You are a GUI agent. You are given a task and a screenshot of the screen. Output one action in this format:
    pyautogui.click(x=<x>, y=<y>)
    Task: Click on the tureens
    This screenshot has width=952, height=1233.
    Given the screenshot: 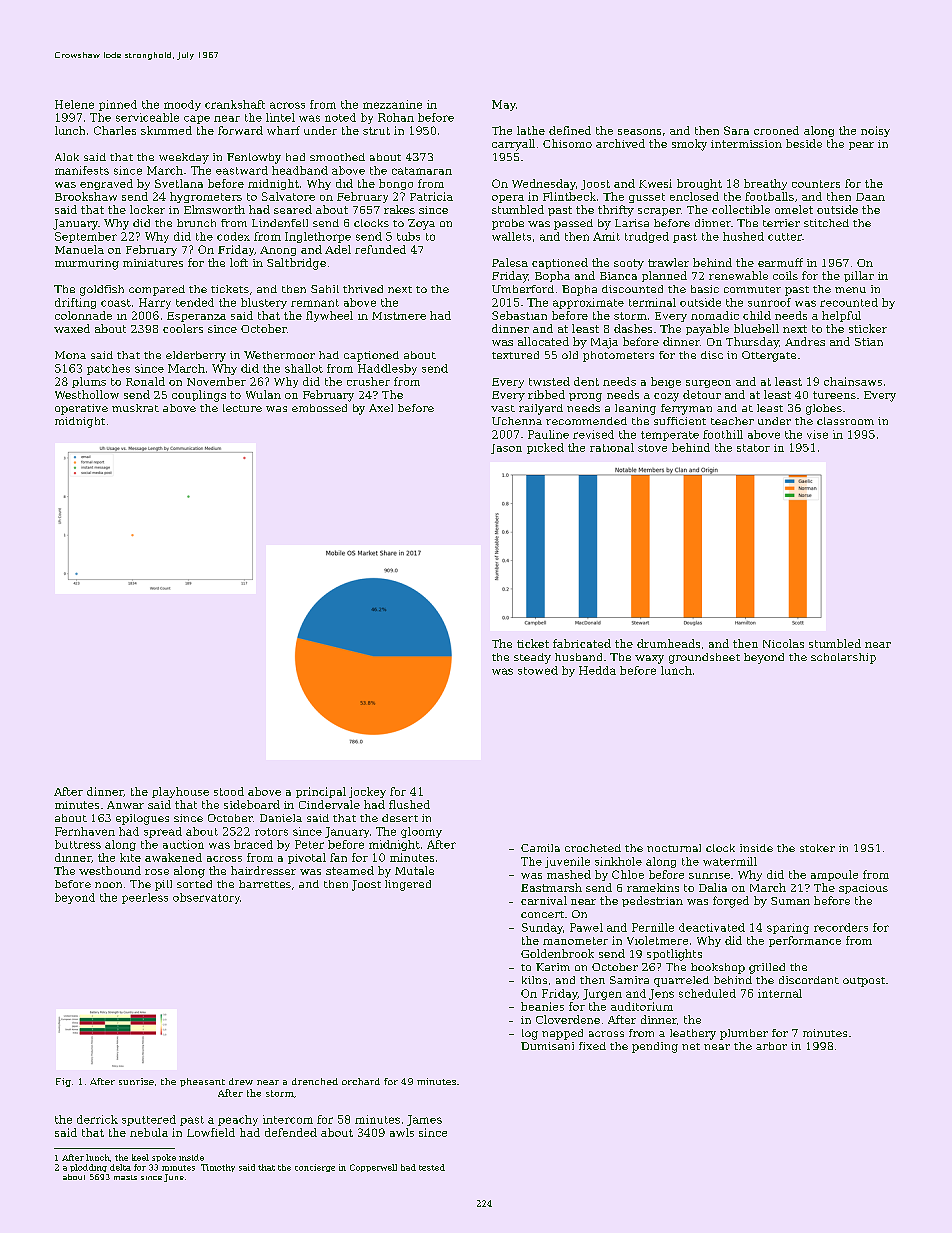 What is the action you would take?
    pyautogui.click(x=834, y=395)
